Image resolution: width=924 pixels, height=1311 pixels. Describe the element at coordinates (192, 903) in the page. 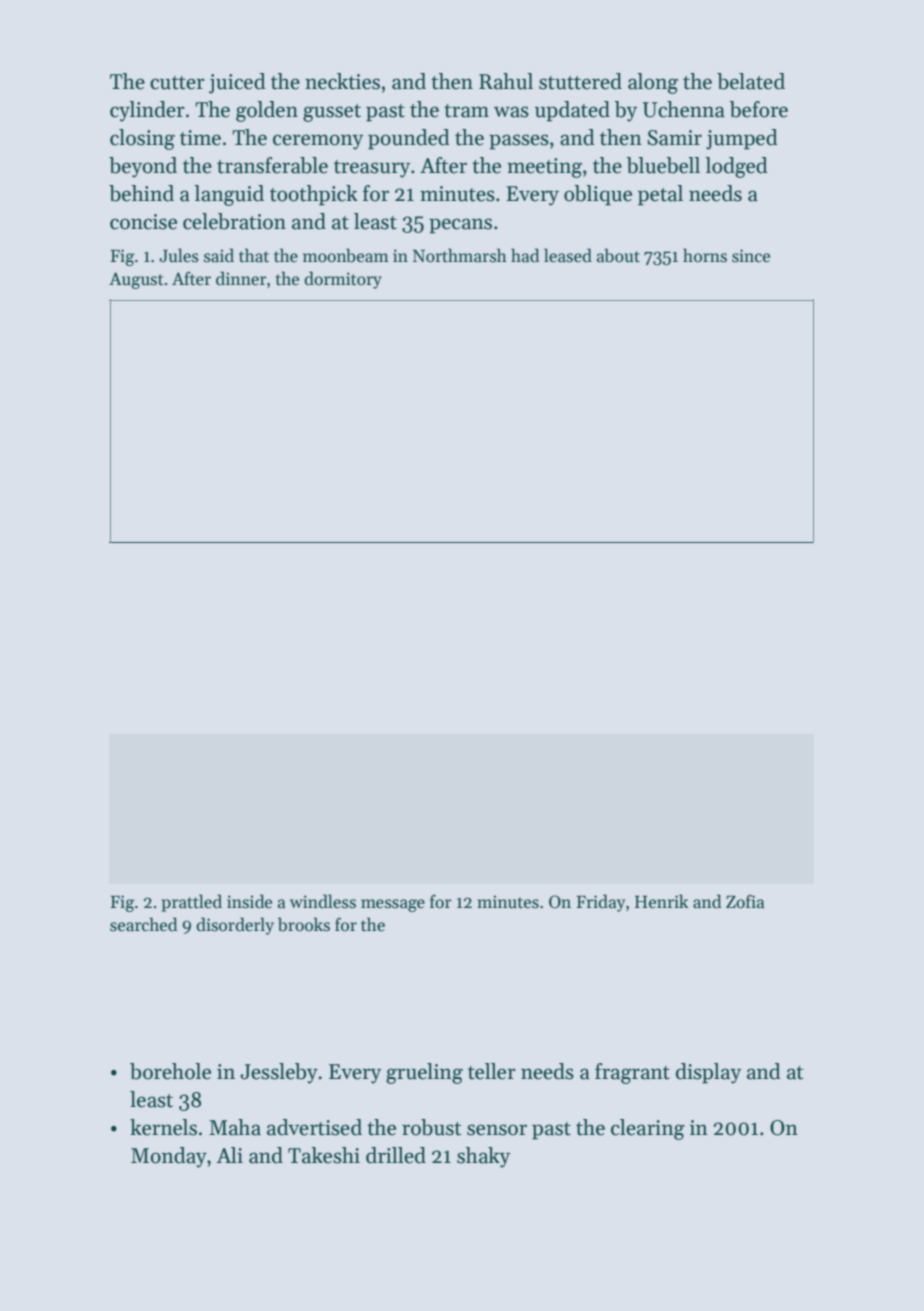

I see `prattled` at that location.
